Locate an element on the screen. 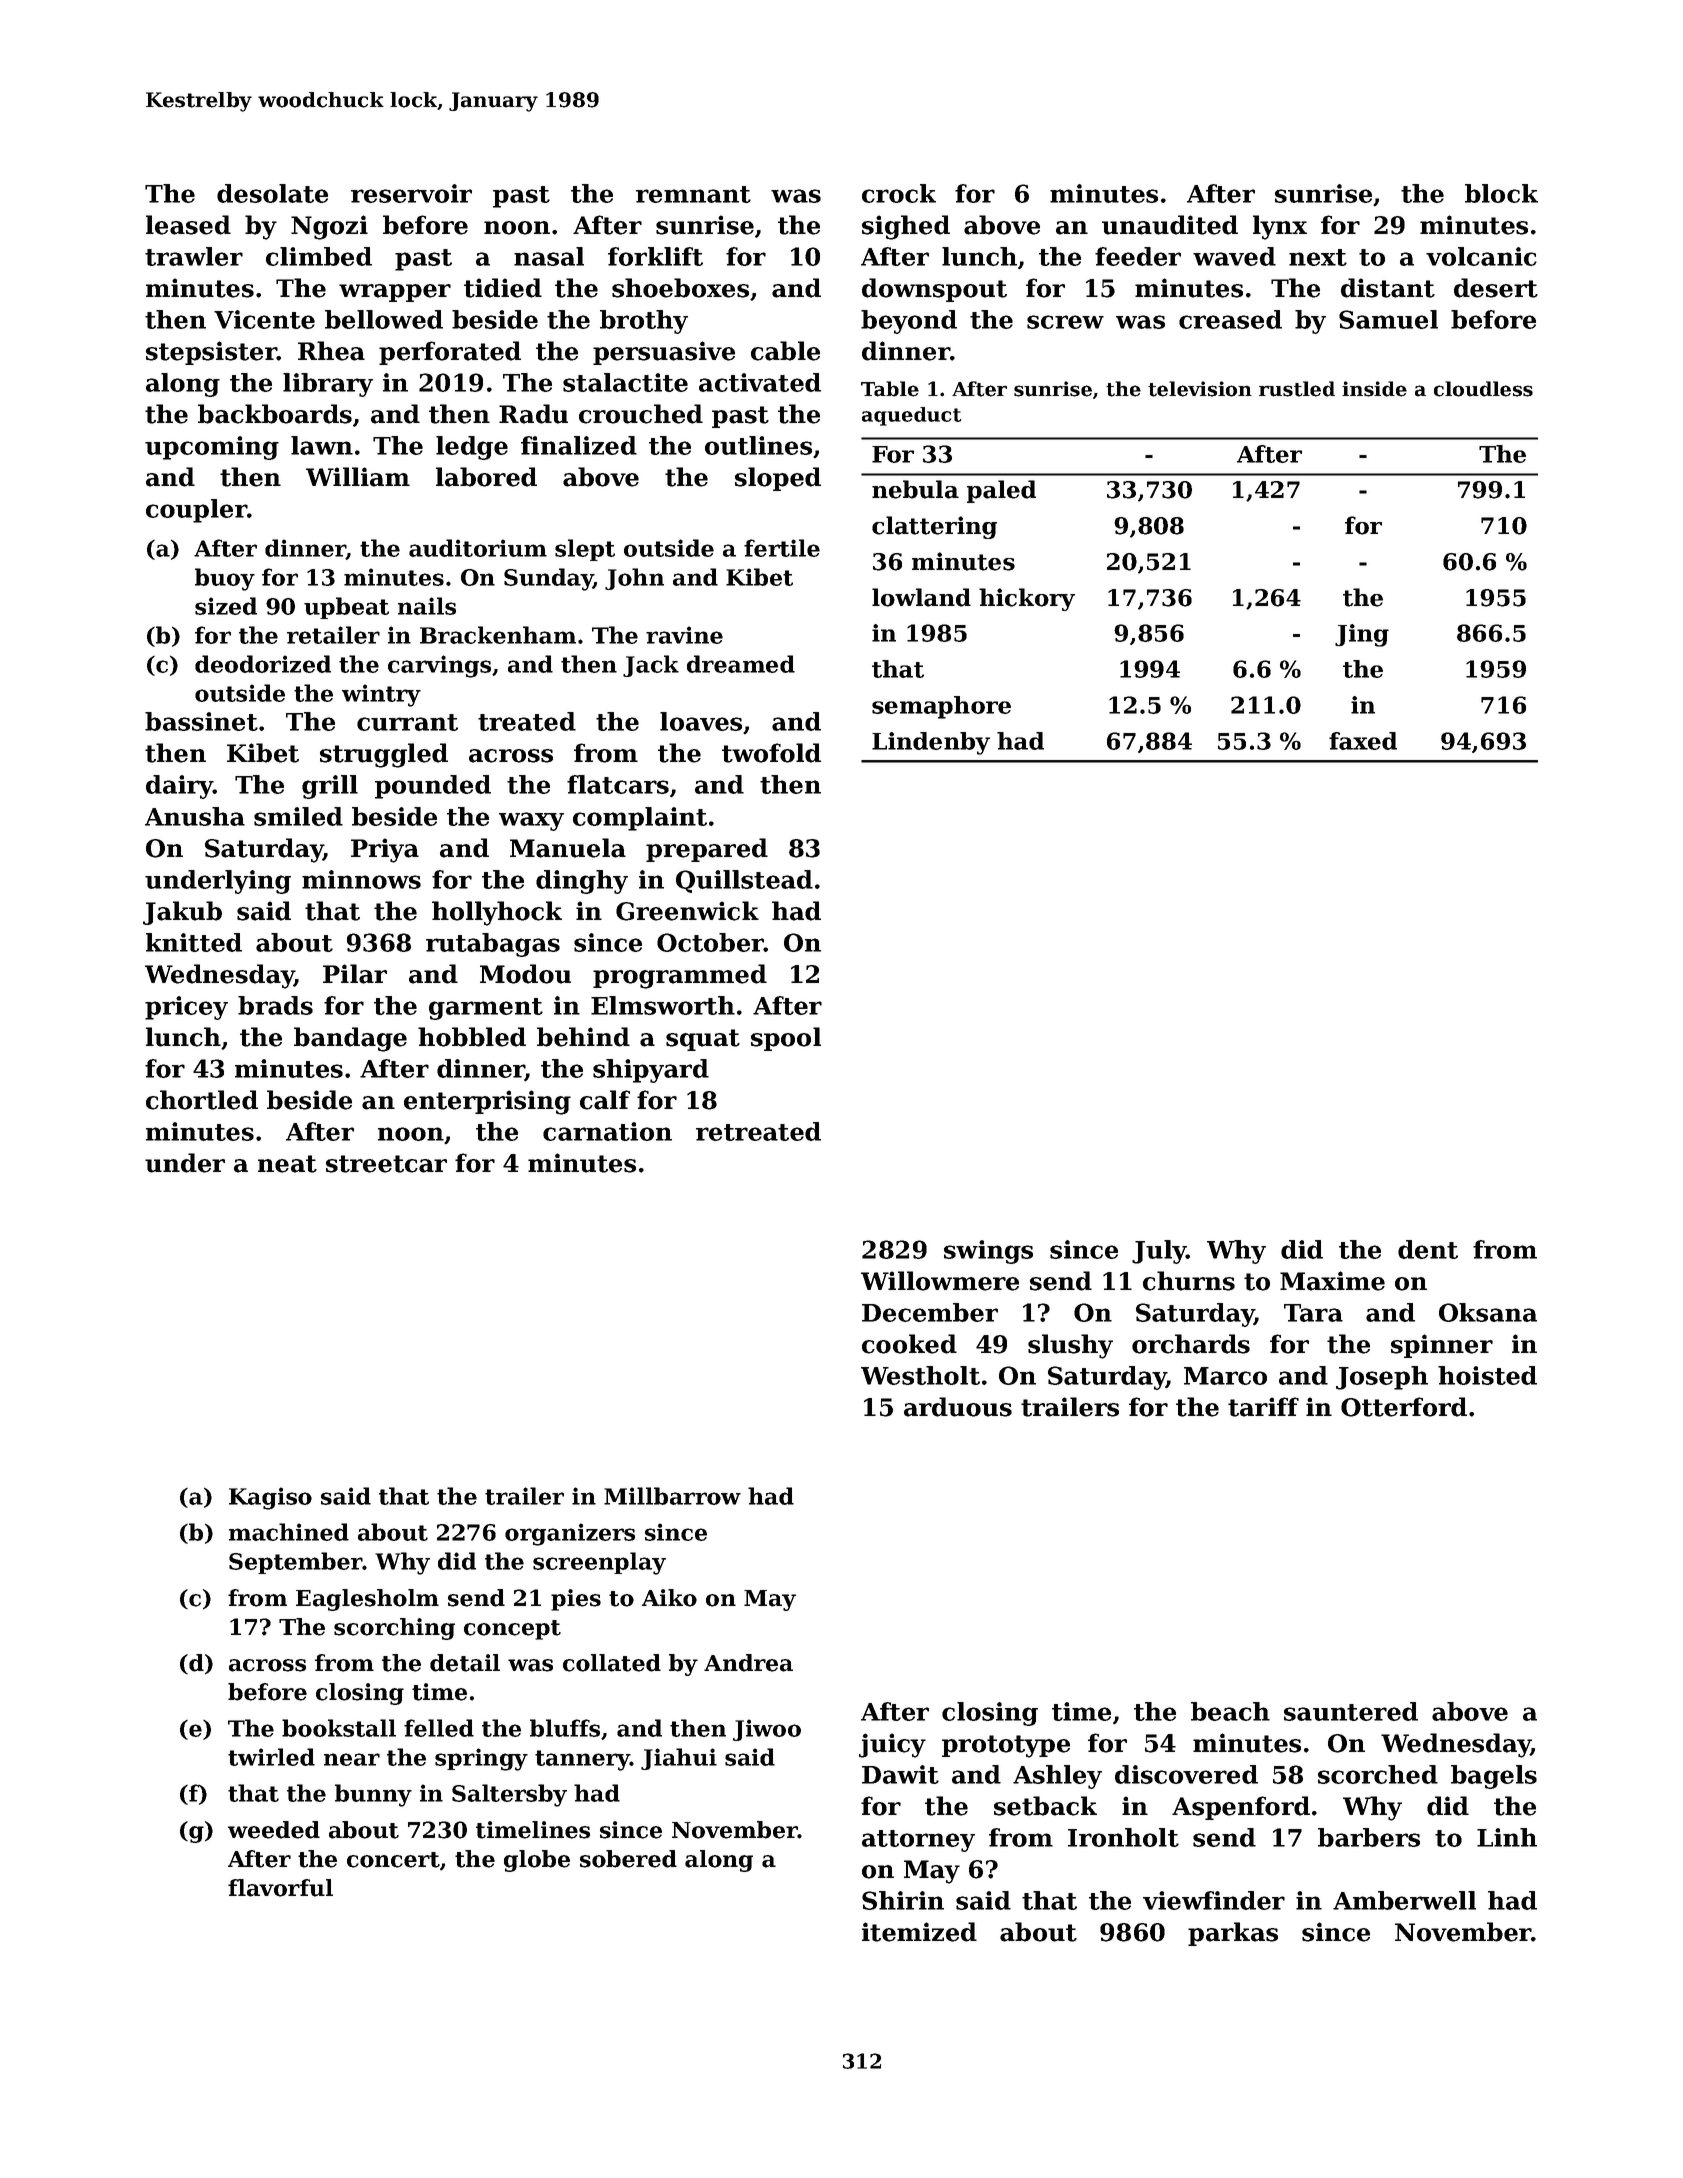 The width and height of the screenshot is (1683, 2178). concert is located at coordinates (393, 1860).
